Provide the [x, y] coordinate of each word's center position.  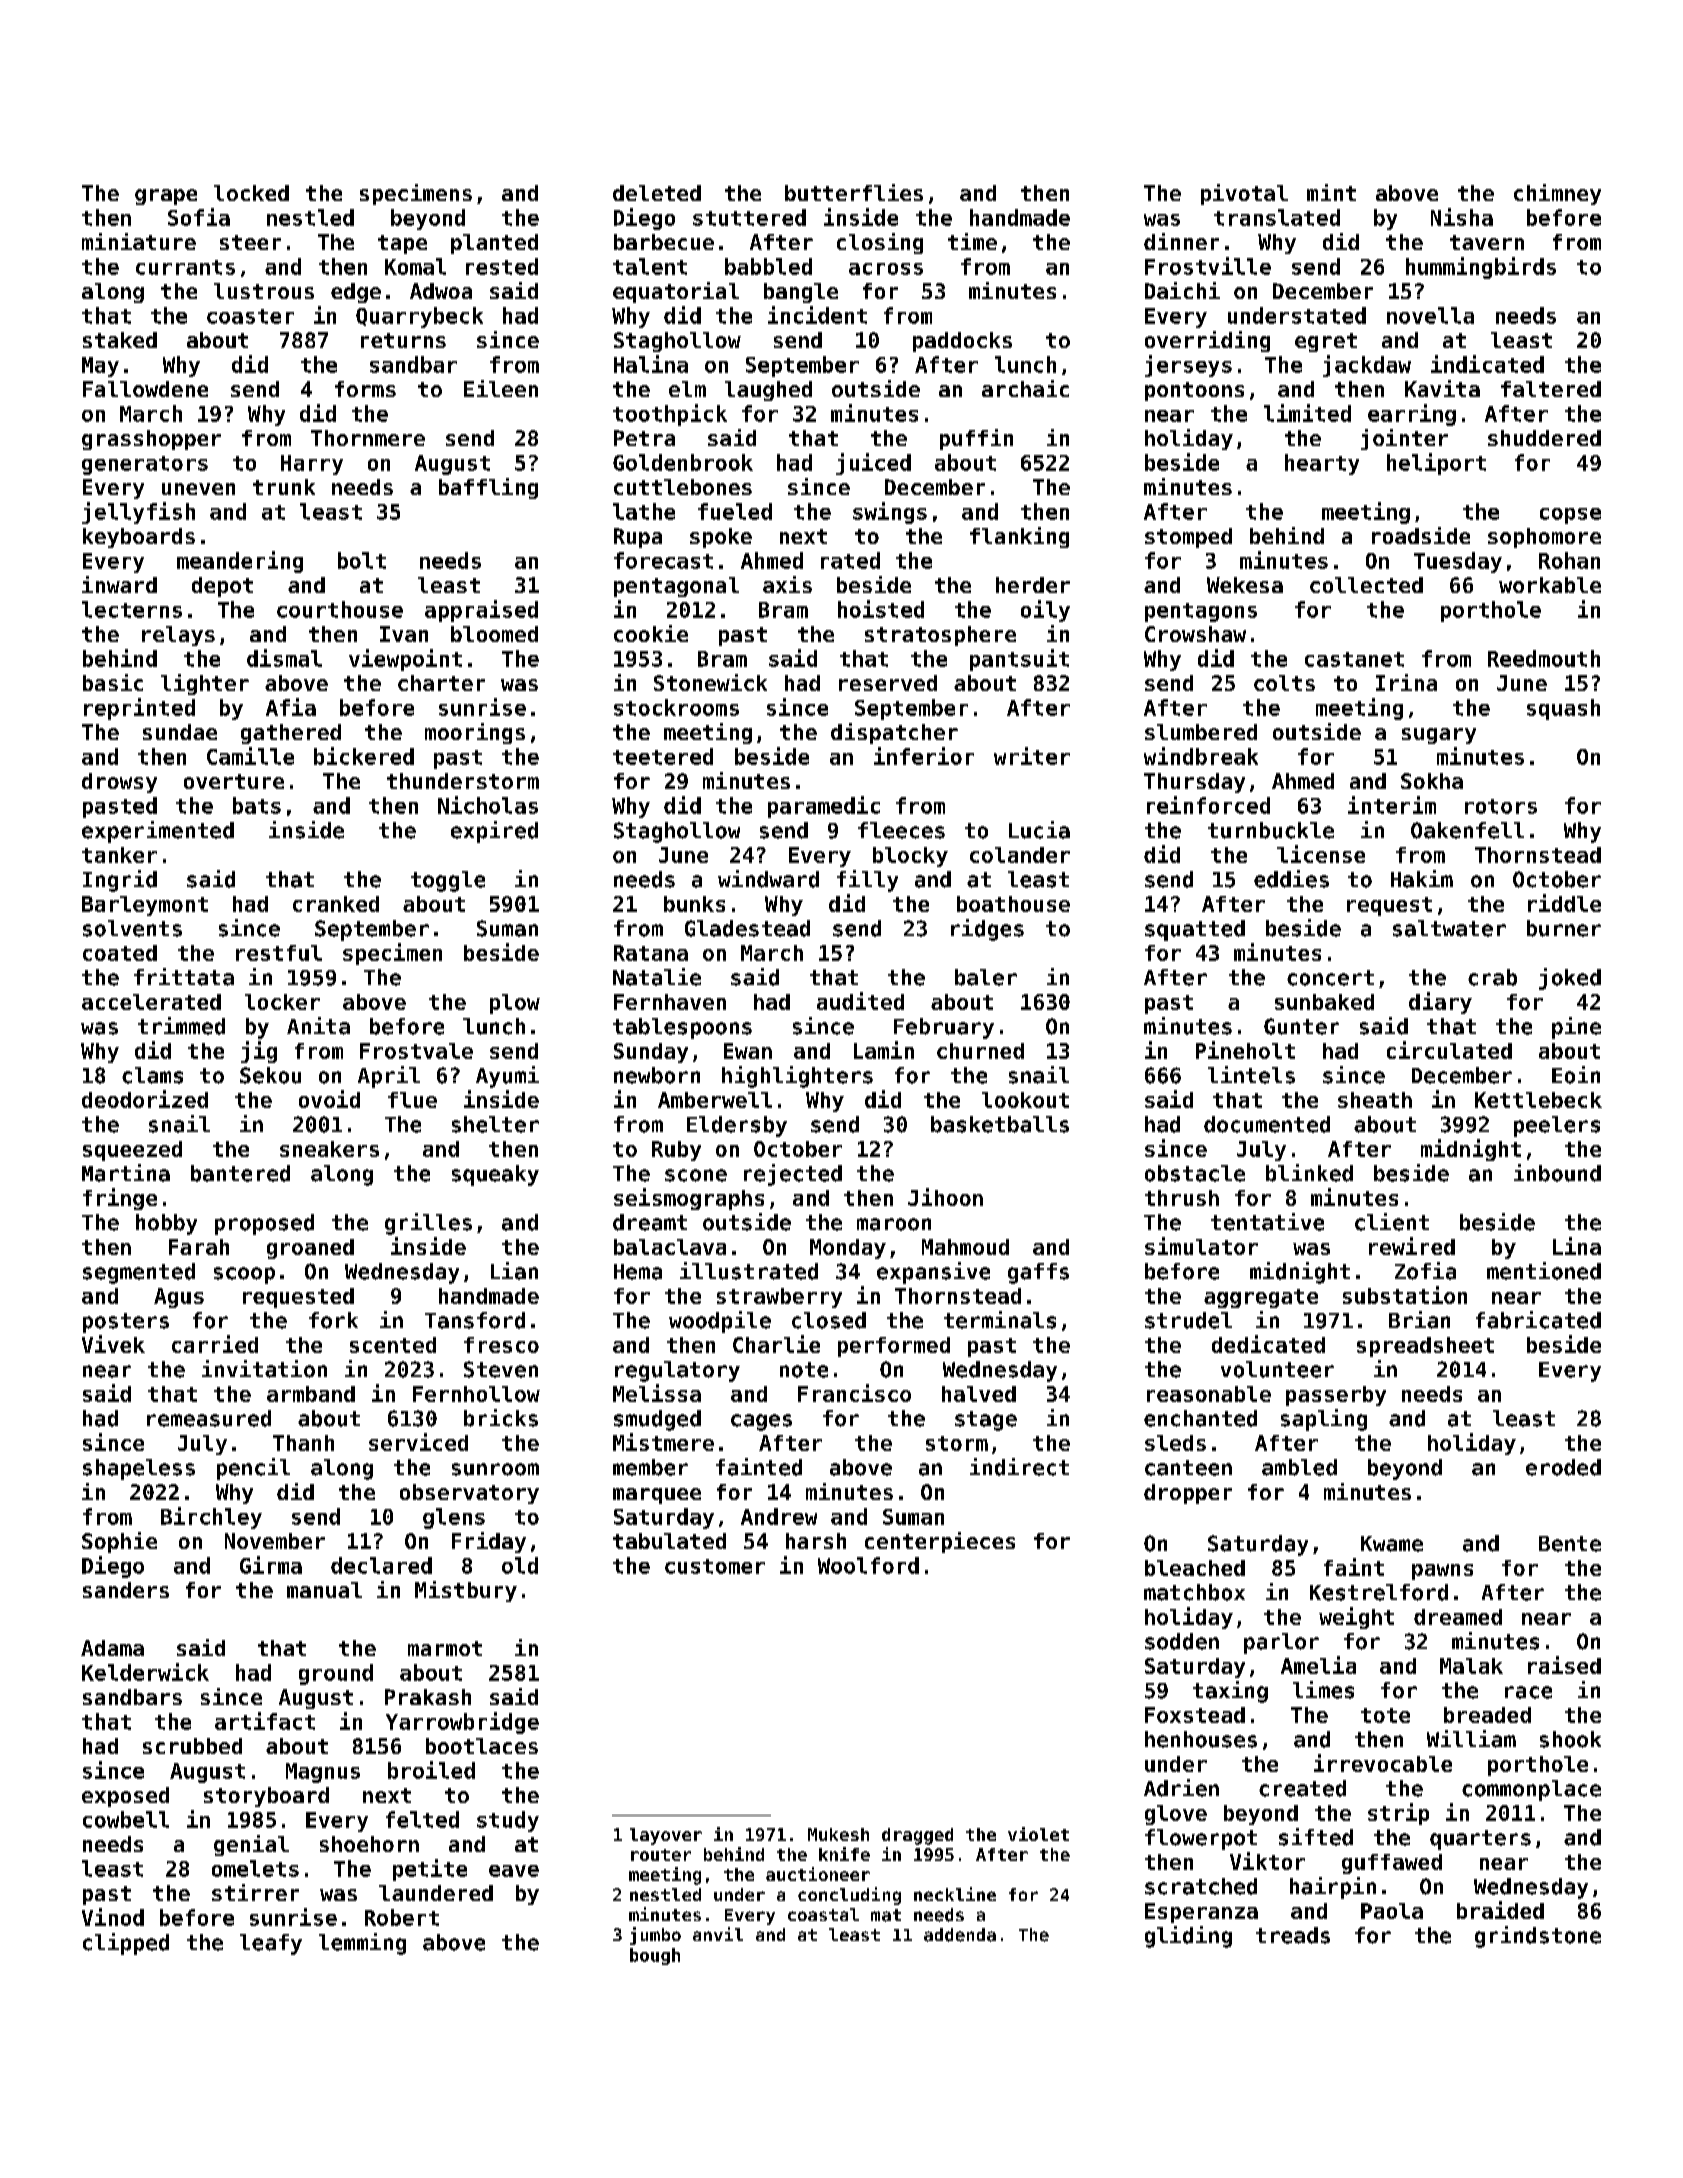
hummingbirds [1481, 268]
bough [655, 1956]
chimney [1557, 194]
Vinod [113, 1917]
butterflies [854, 192]
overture [234, 781]
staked [120, 340]
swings [890, 513]
